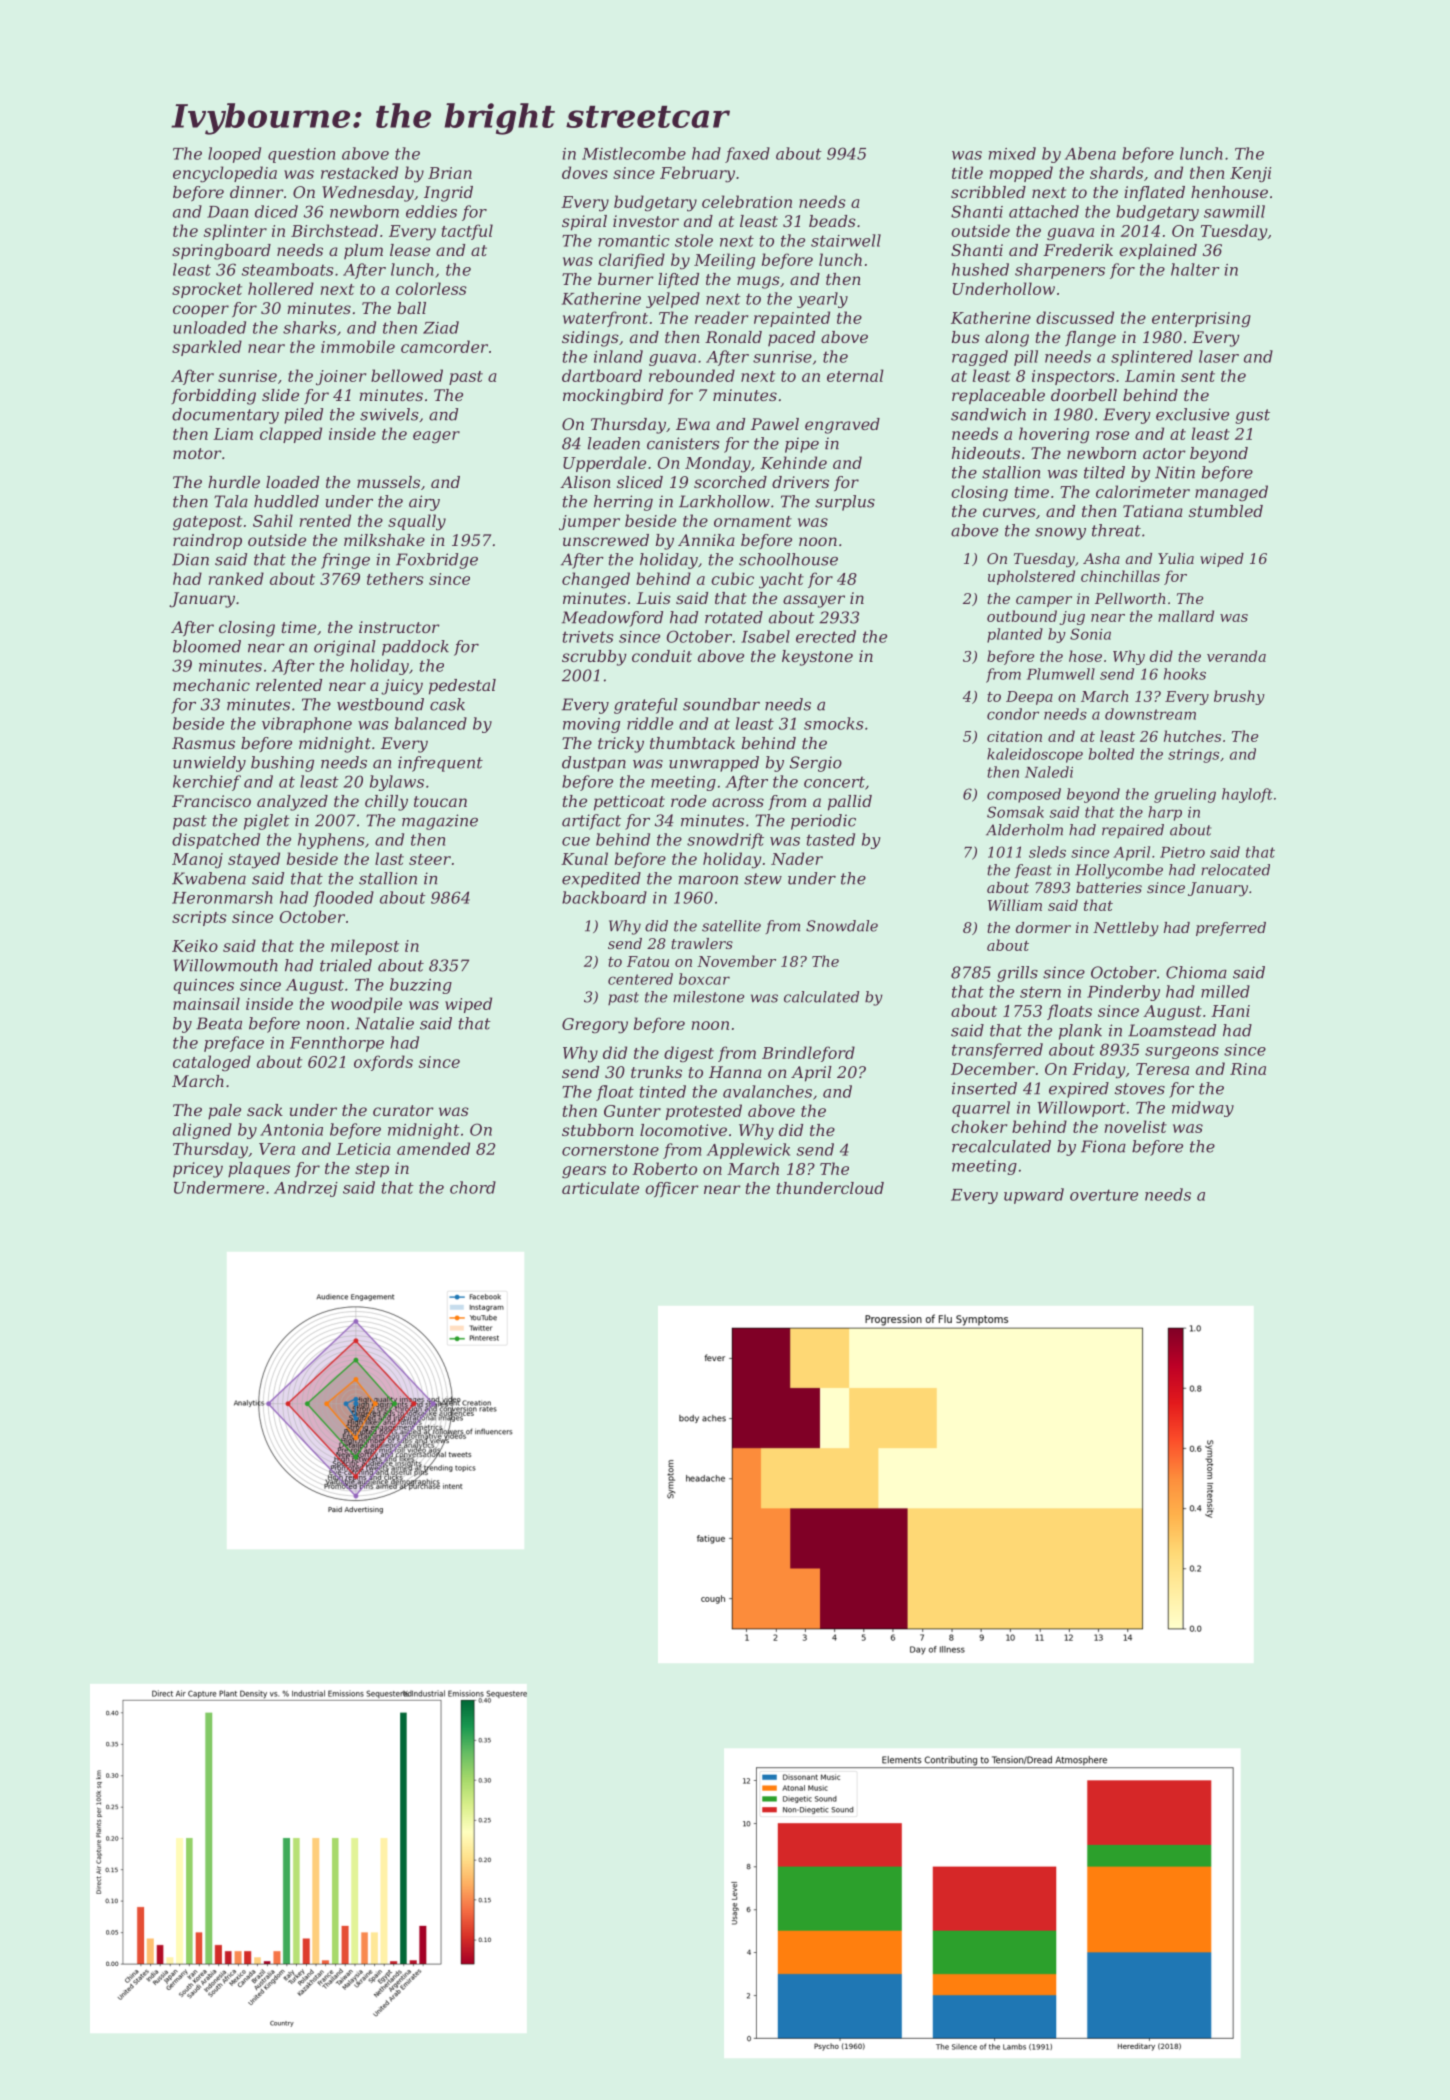  I want to click on amended, so click(433, 1148).
